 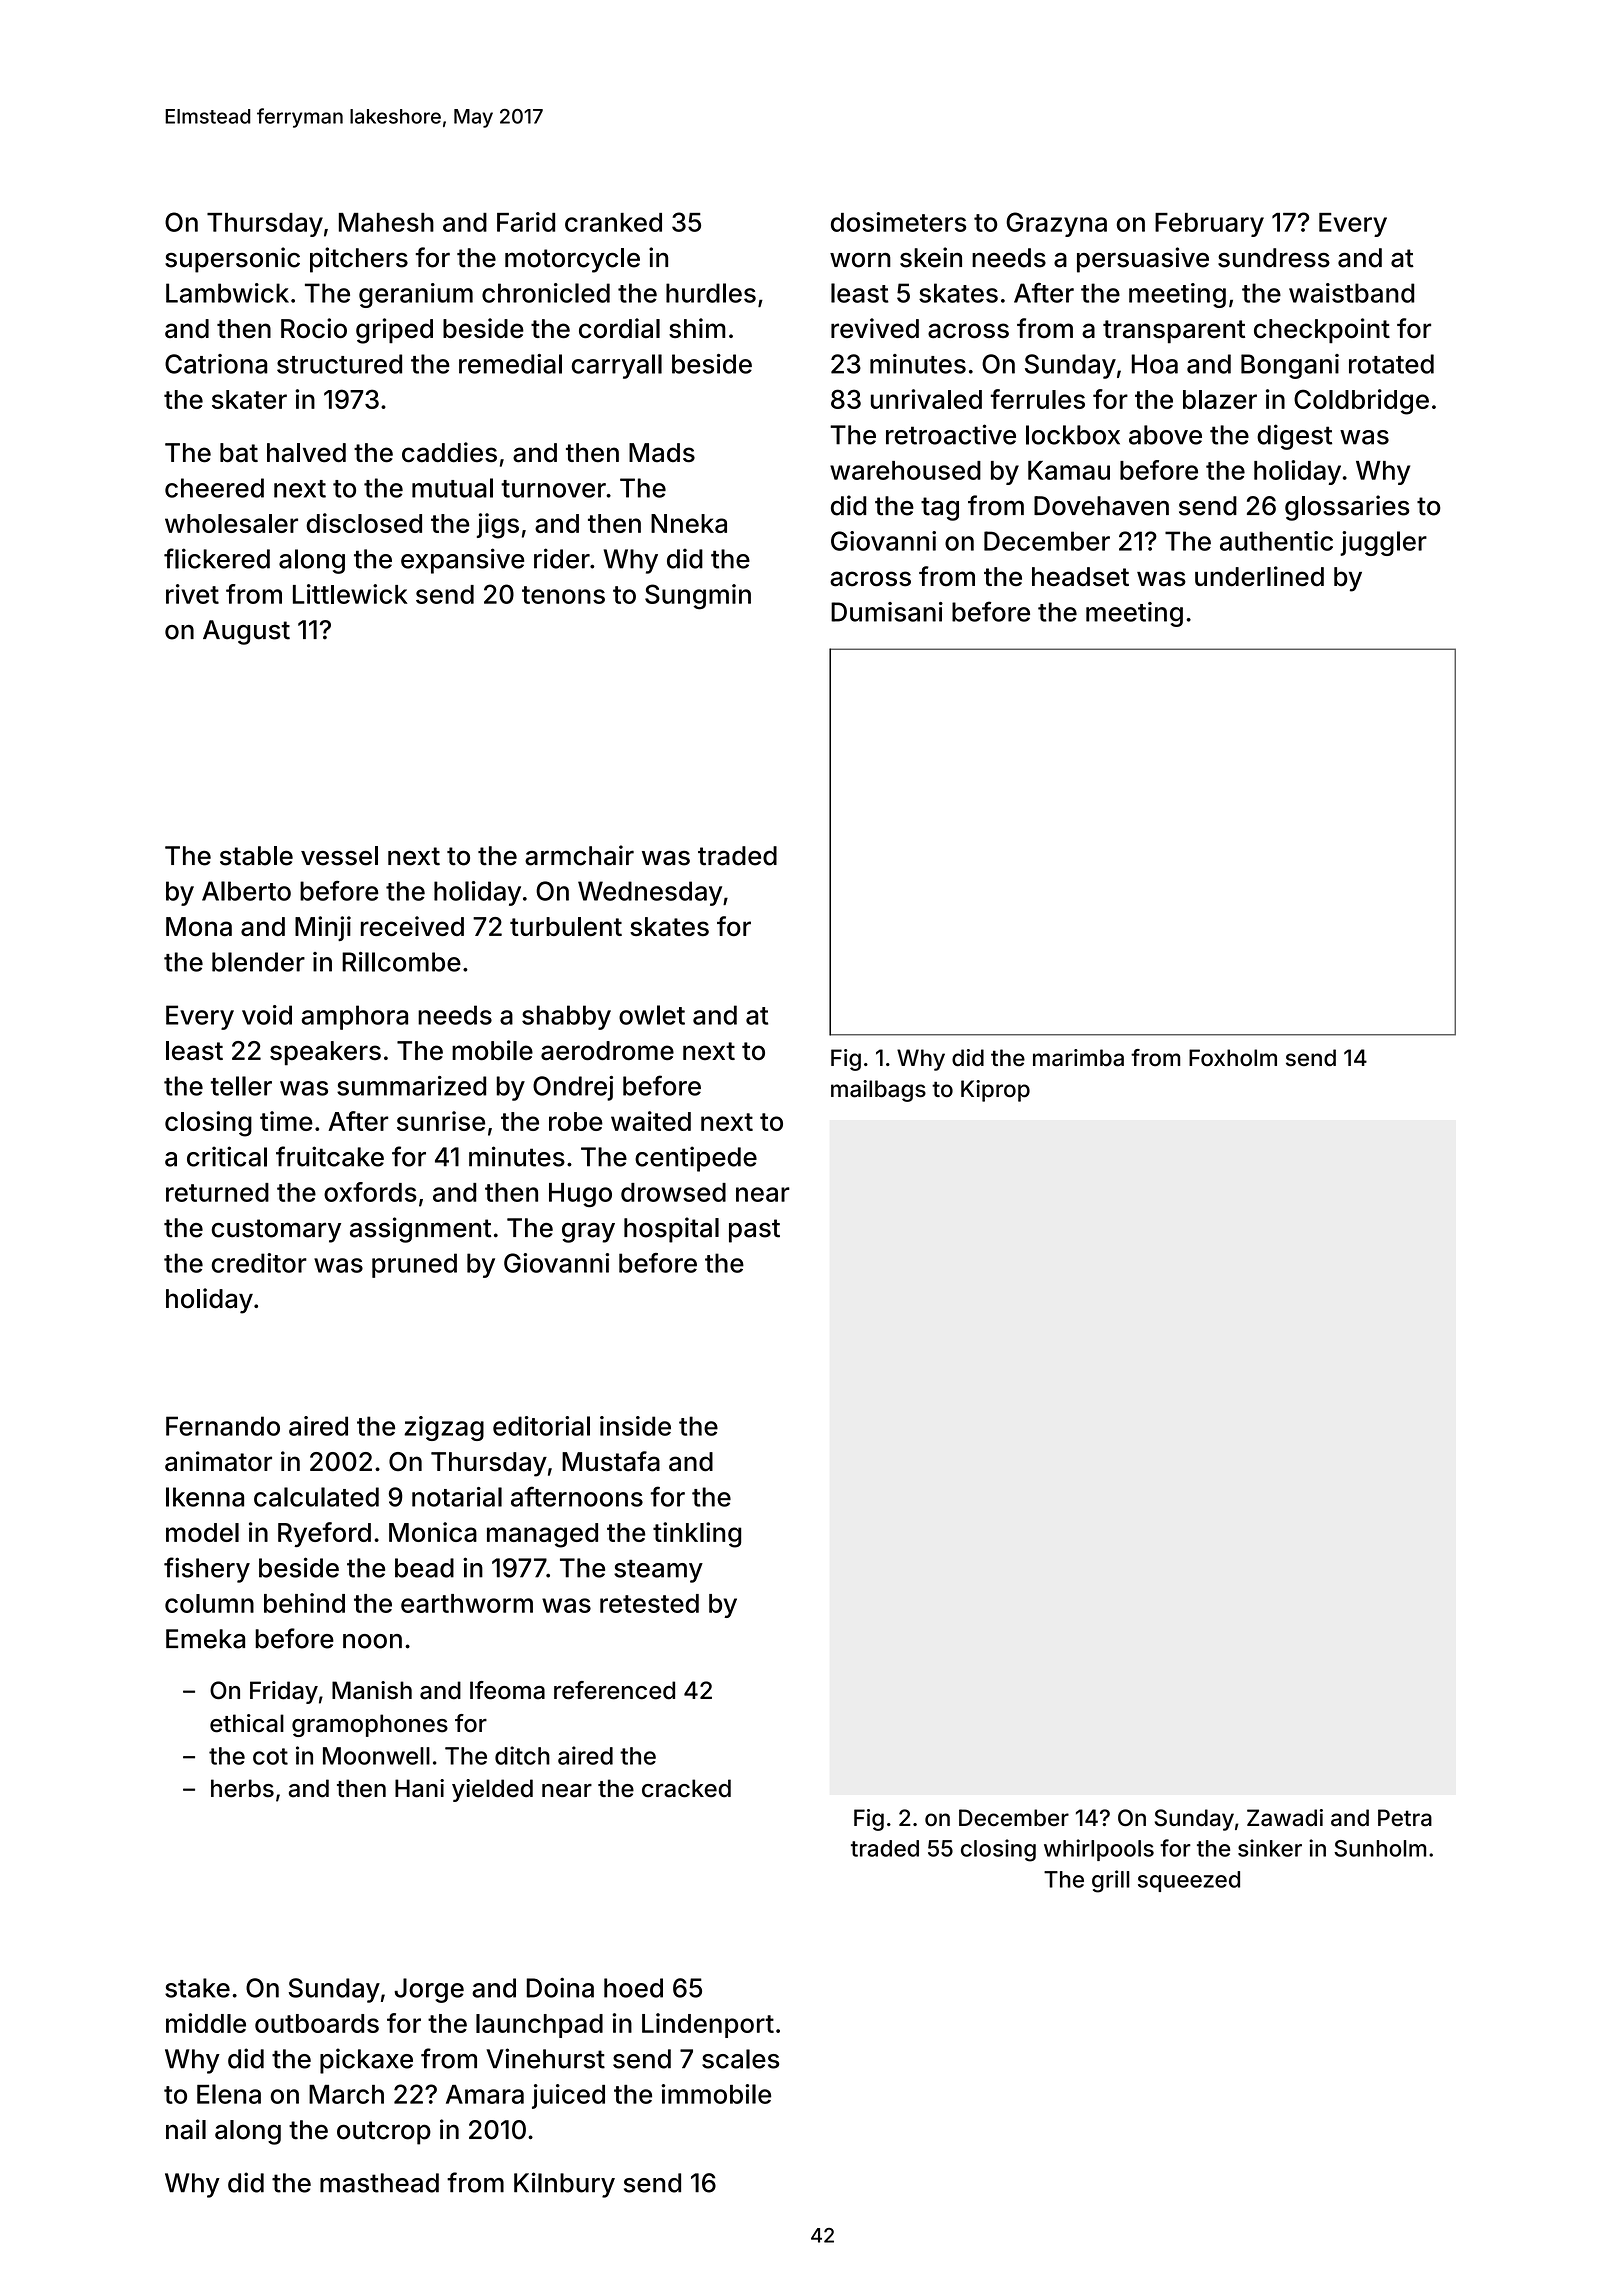 What do you see at coordinates (1380, 1848) in the screenshot?
I see `Sunholm` at bounding box center [1380, 1848].
